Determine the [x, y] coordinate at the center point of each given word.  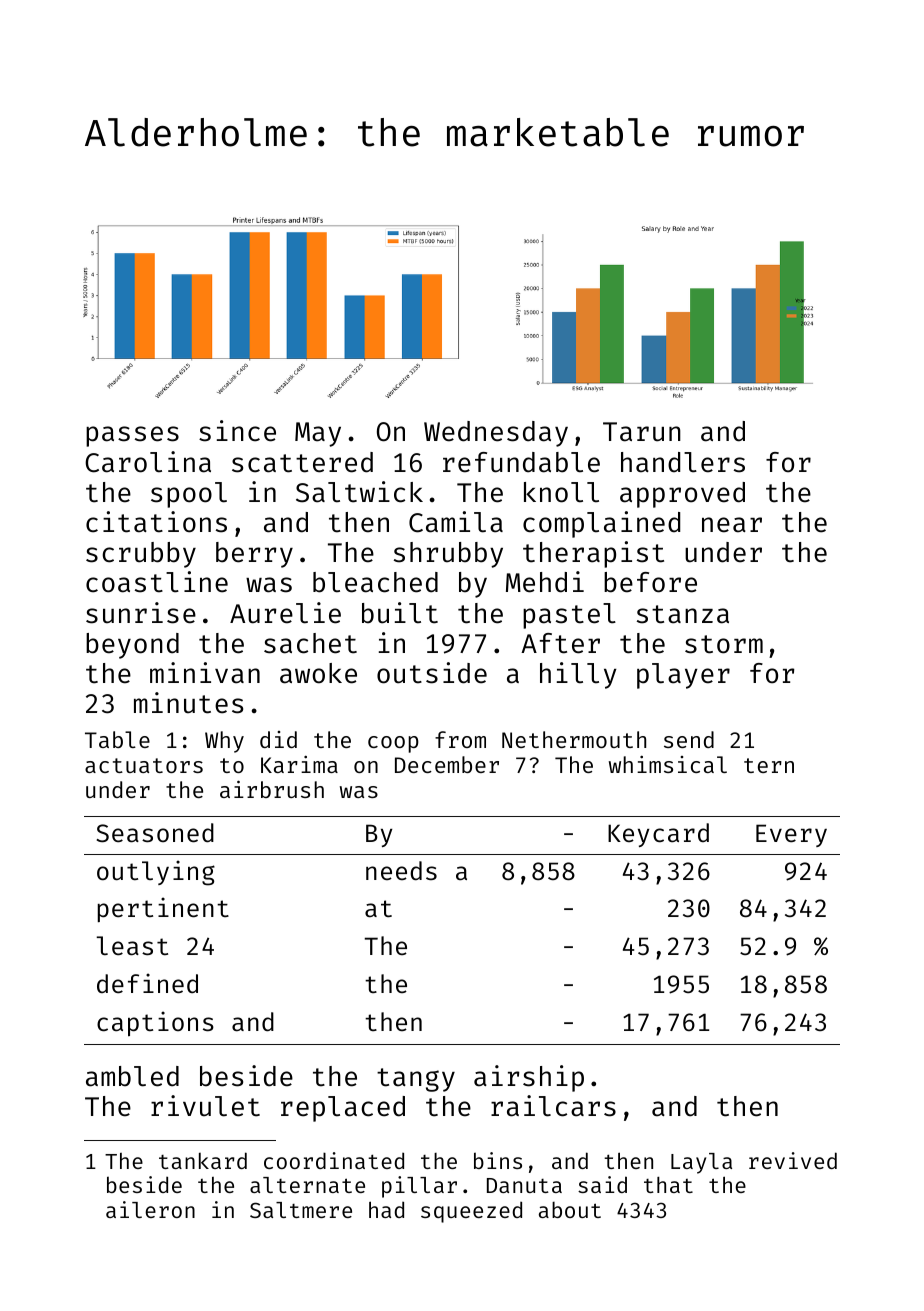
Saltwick [359, 492]
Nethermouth [574, 739]
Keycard [658, 835]
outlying [156, 873]
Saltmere [301, 1210]
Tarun [642, 432]
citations [156, 522]
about [570, 1209]
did [278, 739]
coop [393, 744]
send [689, 739]
